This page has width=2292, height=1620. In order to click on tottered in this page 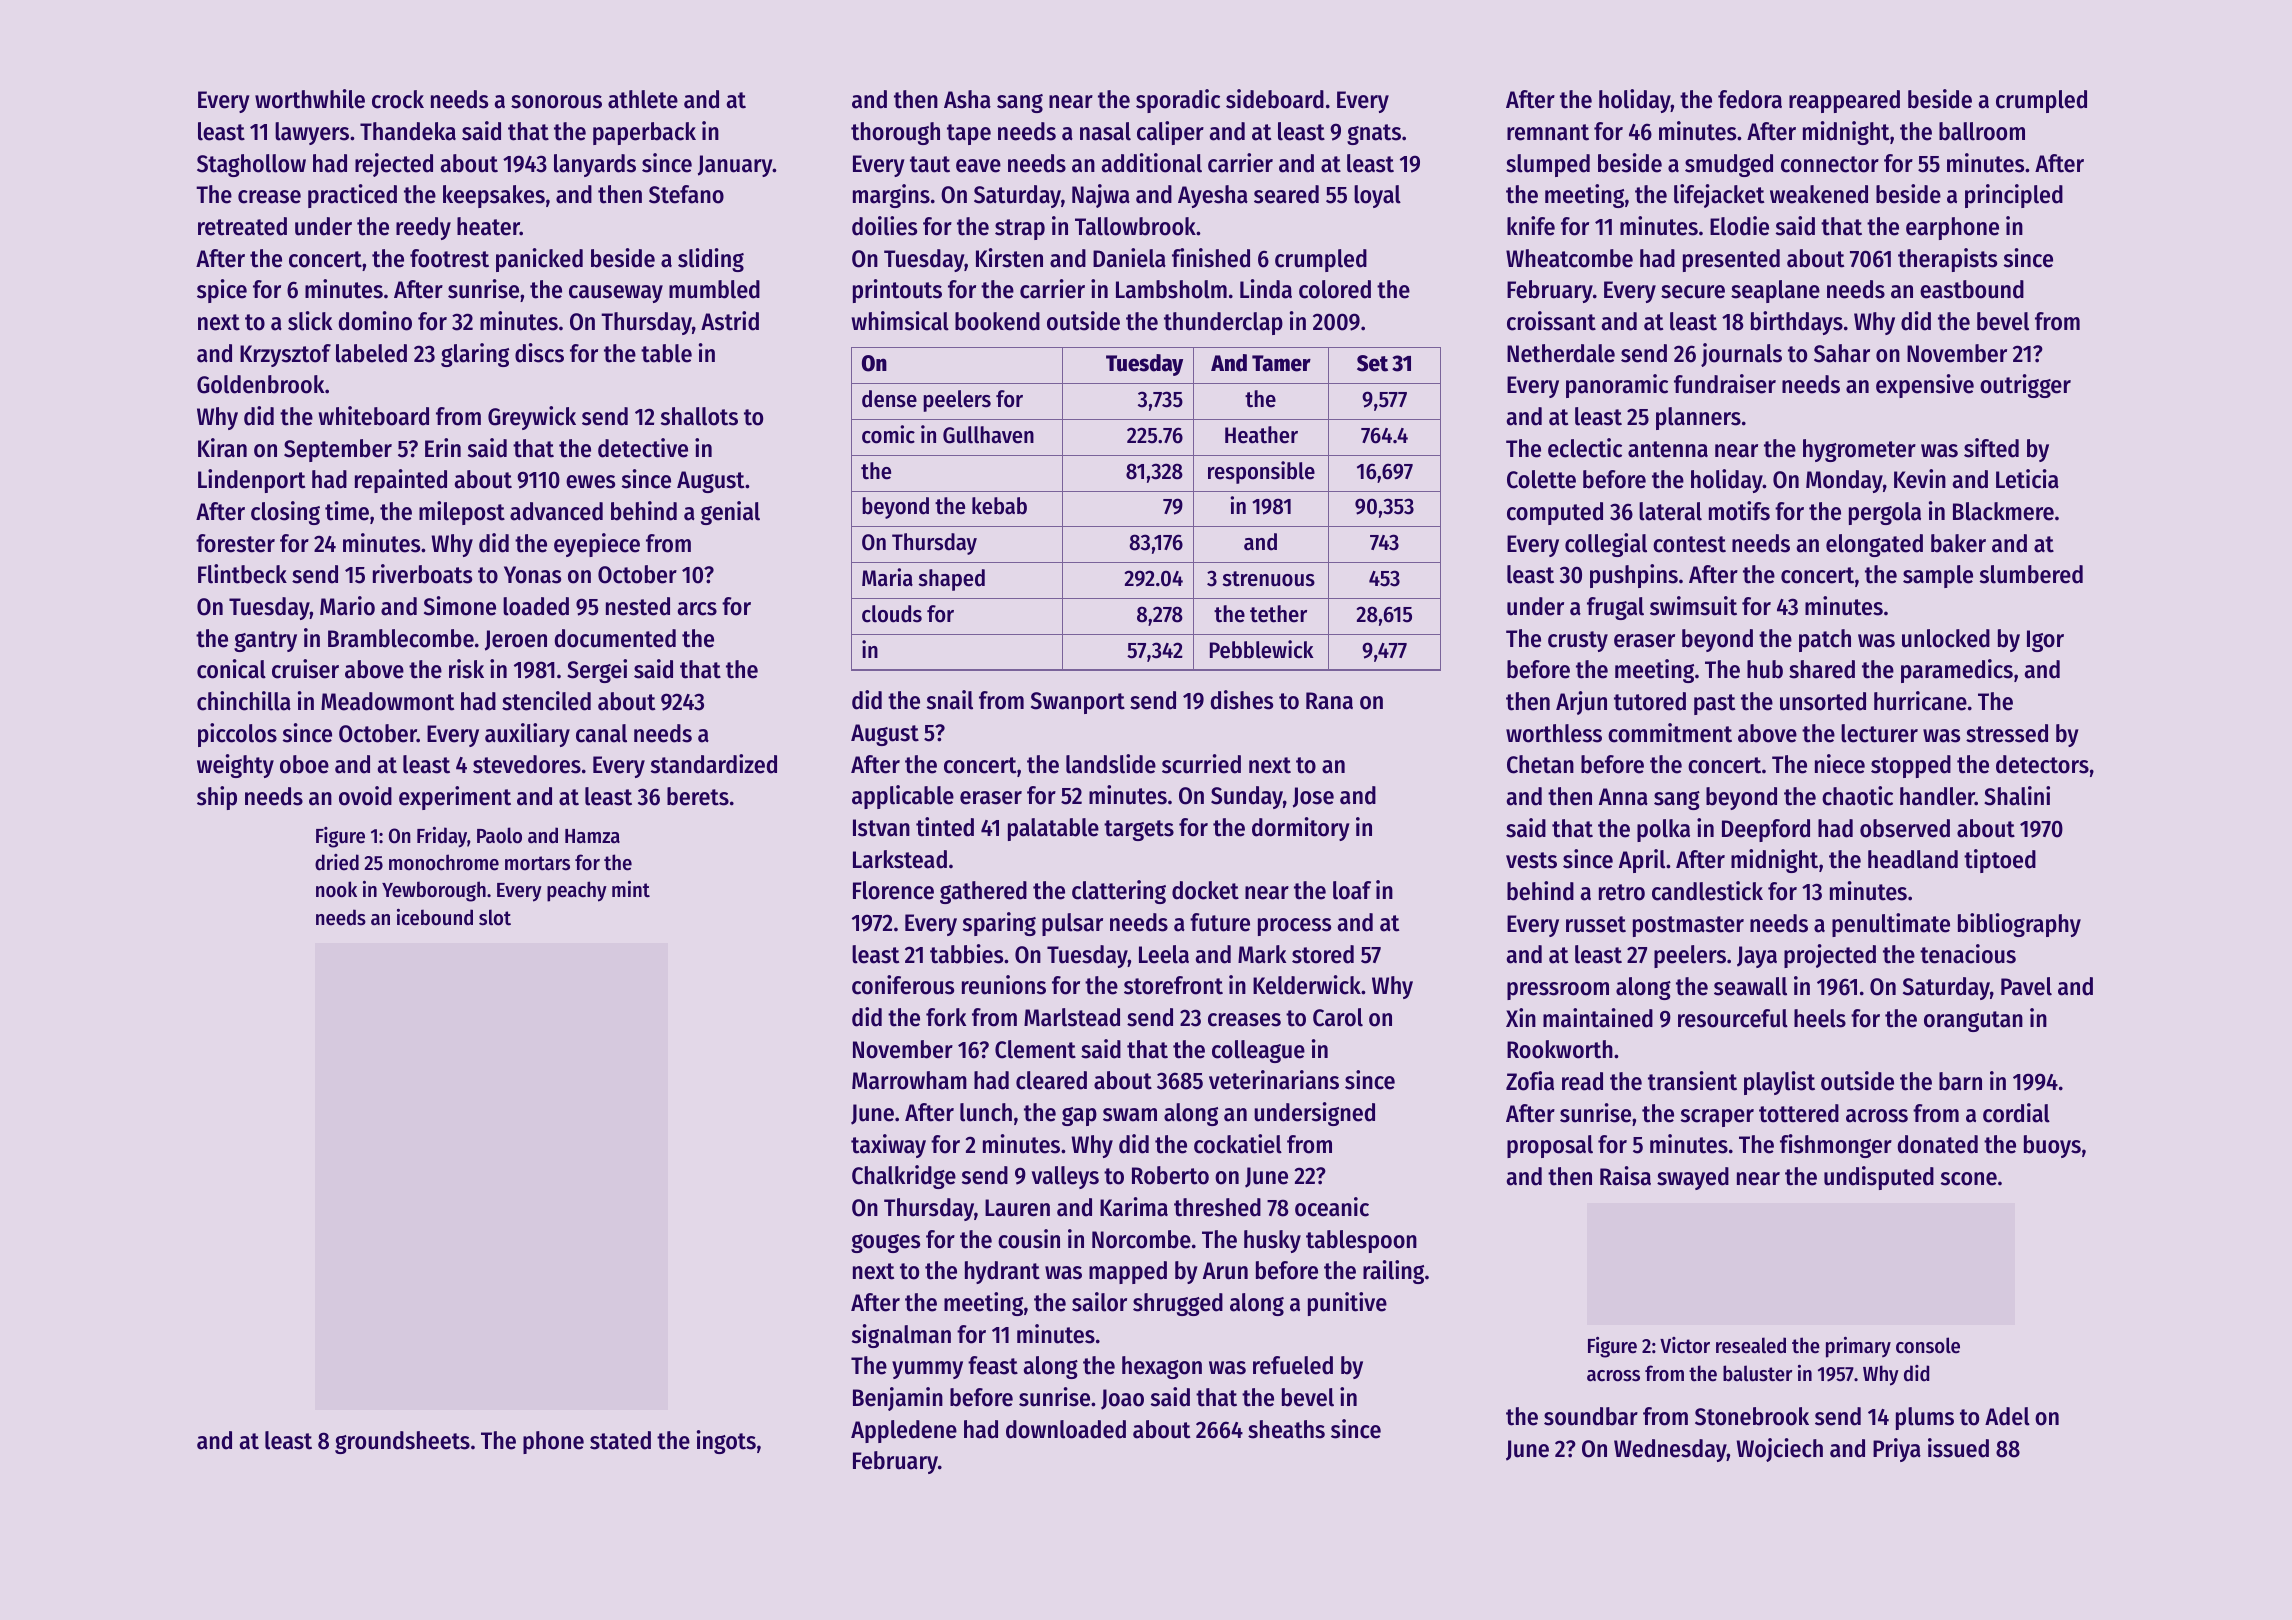, I will do `click(1799, 1113)`.
